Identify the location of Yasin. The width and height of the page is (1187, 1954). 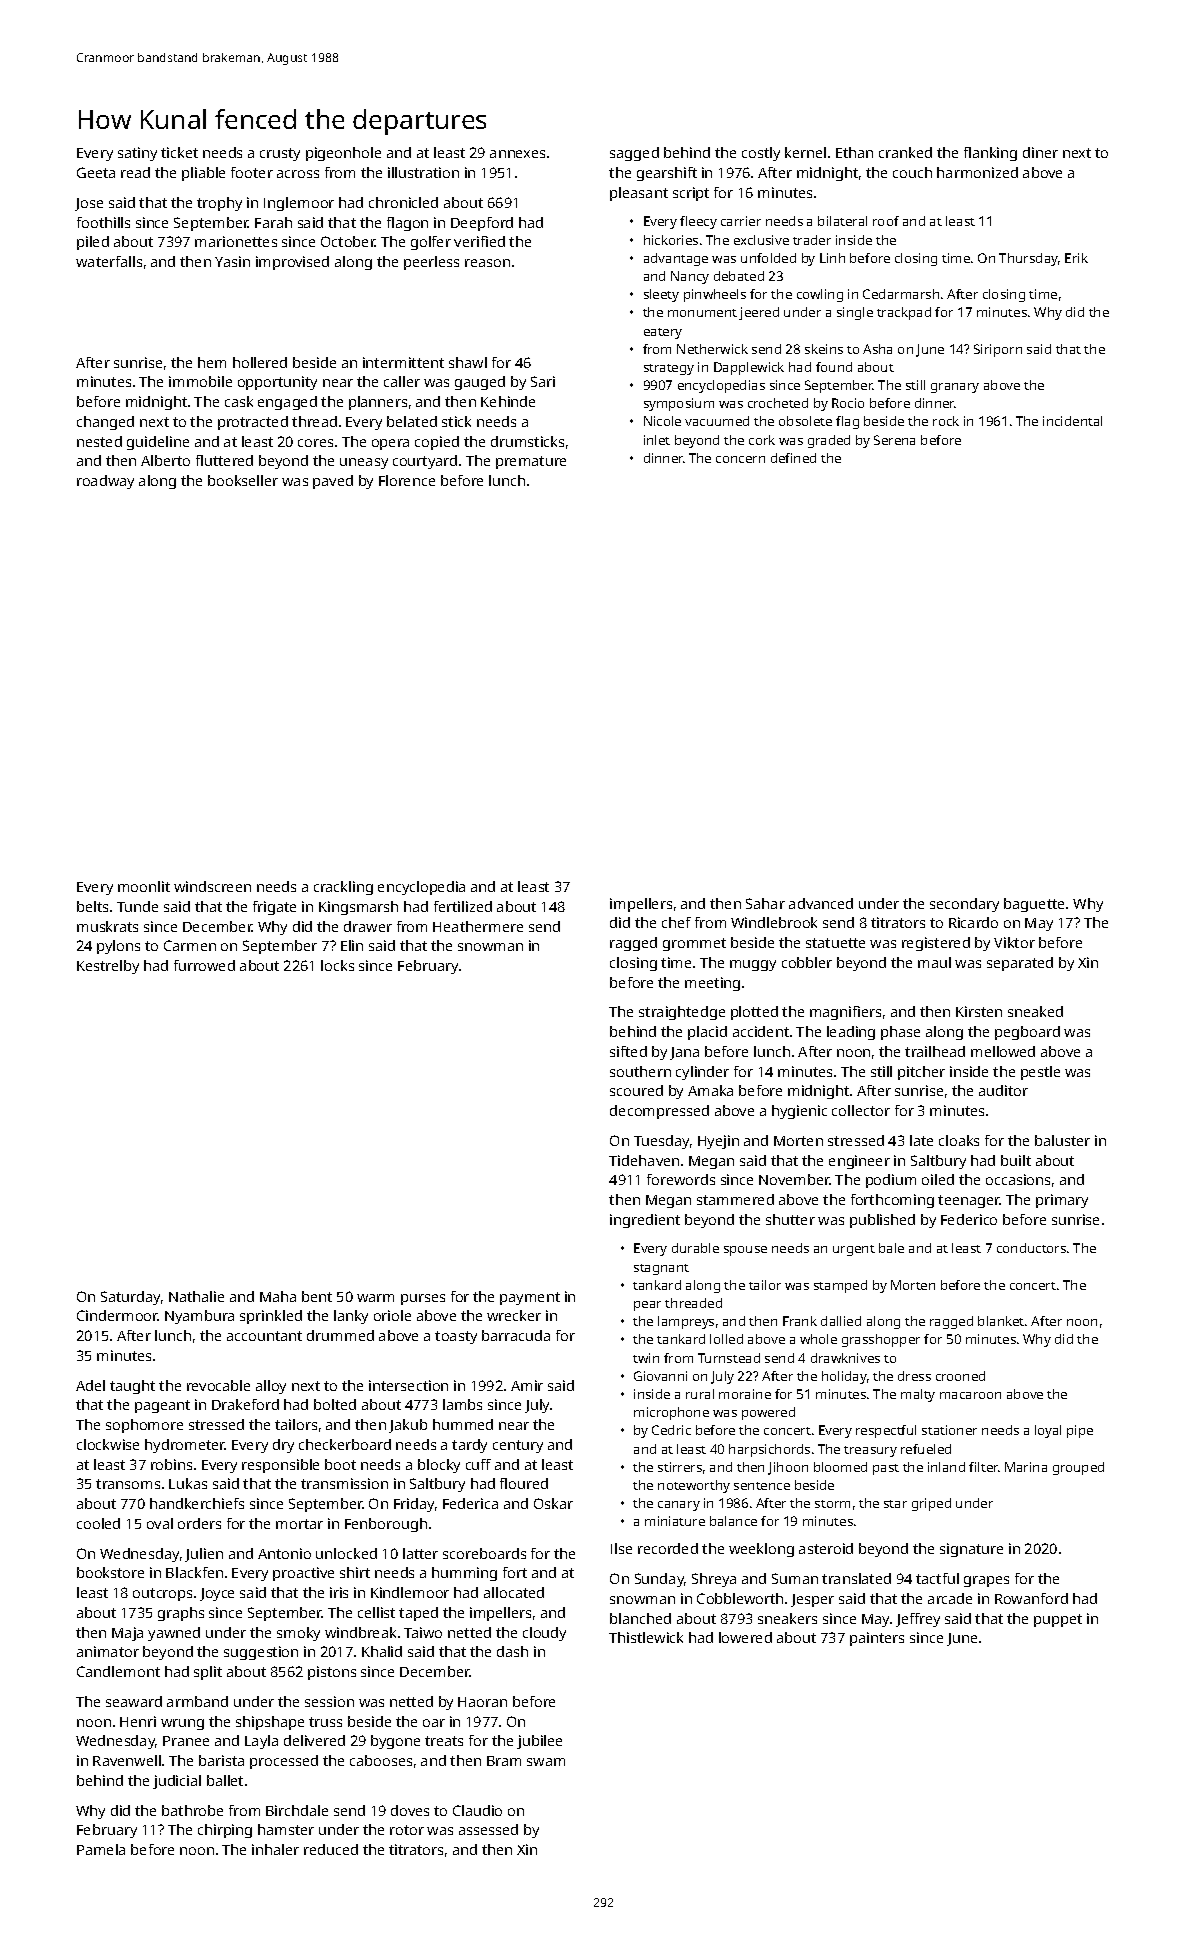
(232, 261).
